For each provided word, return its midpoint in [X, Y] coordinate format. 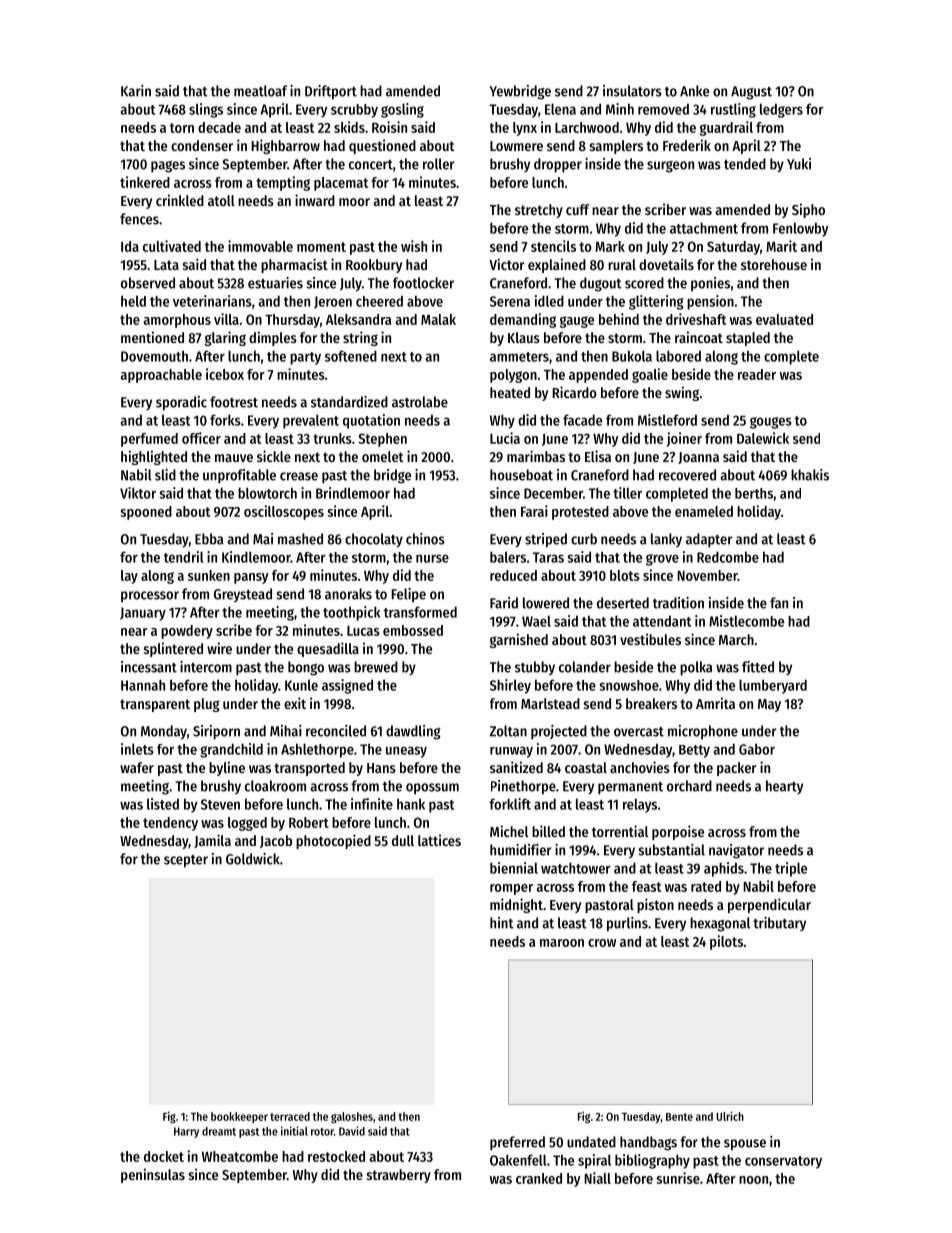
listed [163, 804]
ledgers [781, 110]
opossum [432, 789]
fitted [758, 667]
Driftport [331, 92]
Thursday [292, 321]
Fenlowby [800, 230]
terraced [290, 1116]
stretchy [539, 211]
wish [414, 246]
